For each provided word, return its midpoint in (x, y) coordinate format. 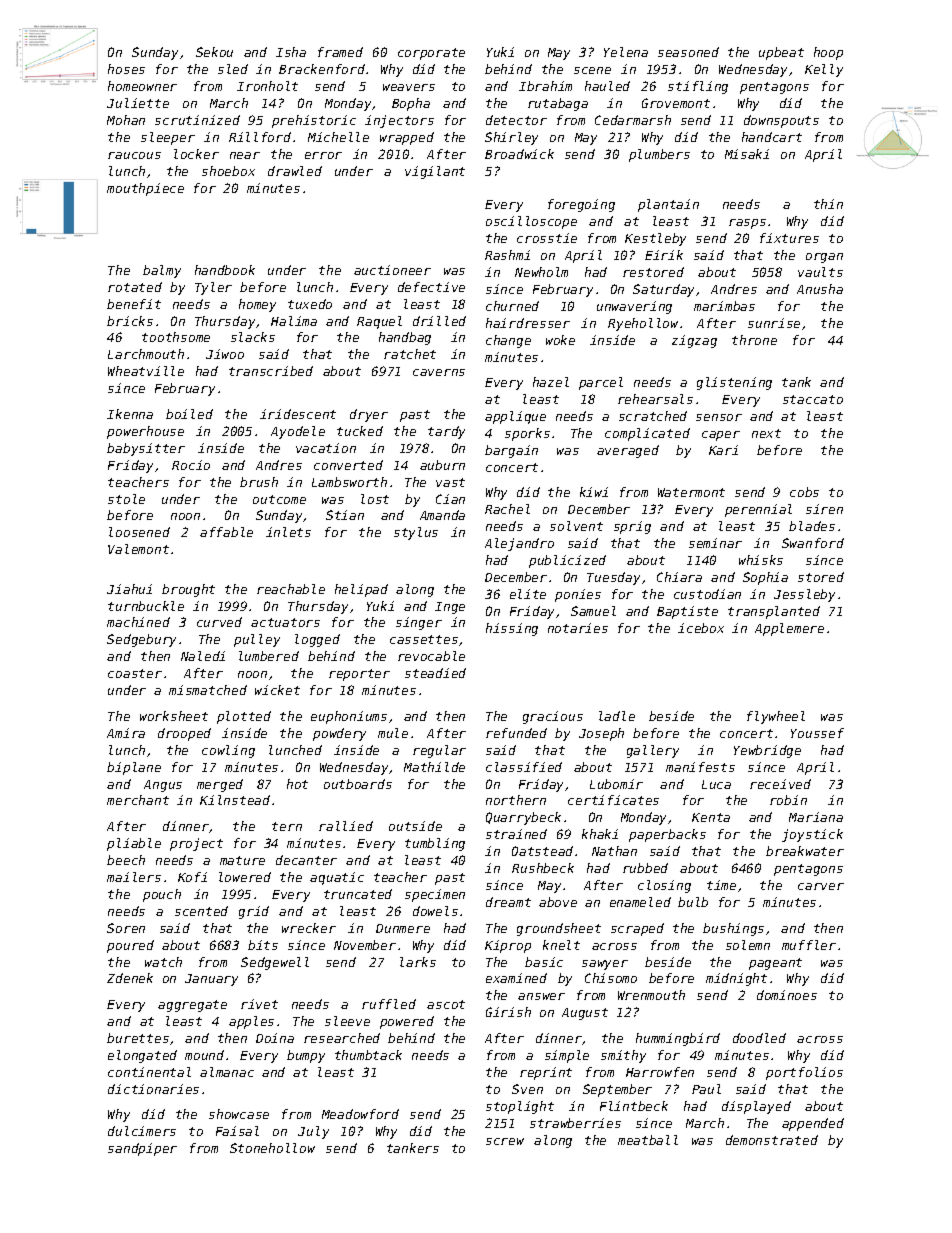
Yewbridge (767, 751)
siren (824, 509)
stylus (416, 533)
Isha (291, 52)
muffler (809, 945)
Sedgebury (141, 640)
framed (340, 52)
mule (393, 733)
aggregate (192, 1006)
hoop (828, 53)
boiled (189, 414)
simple (567, 1056)
